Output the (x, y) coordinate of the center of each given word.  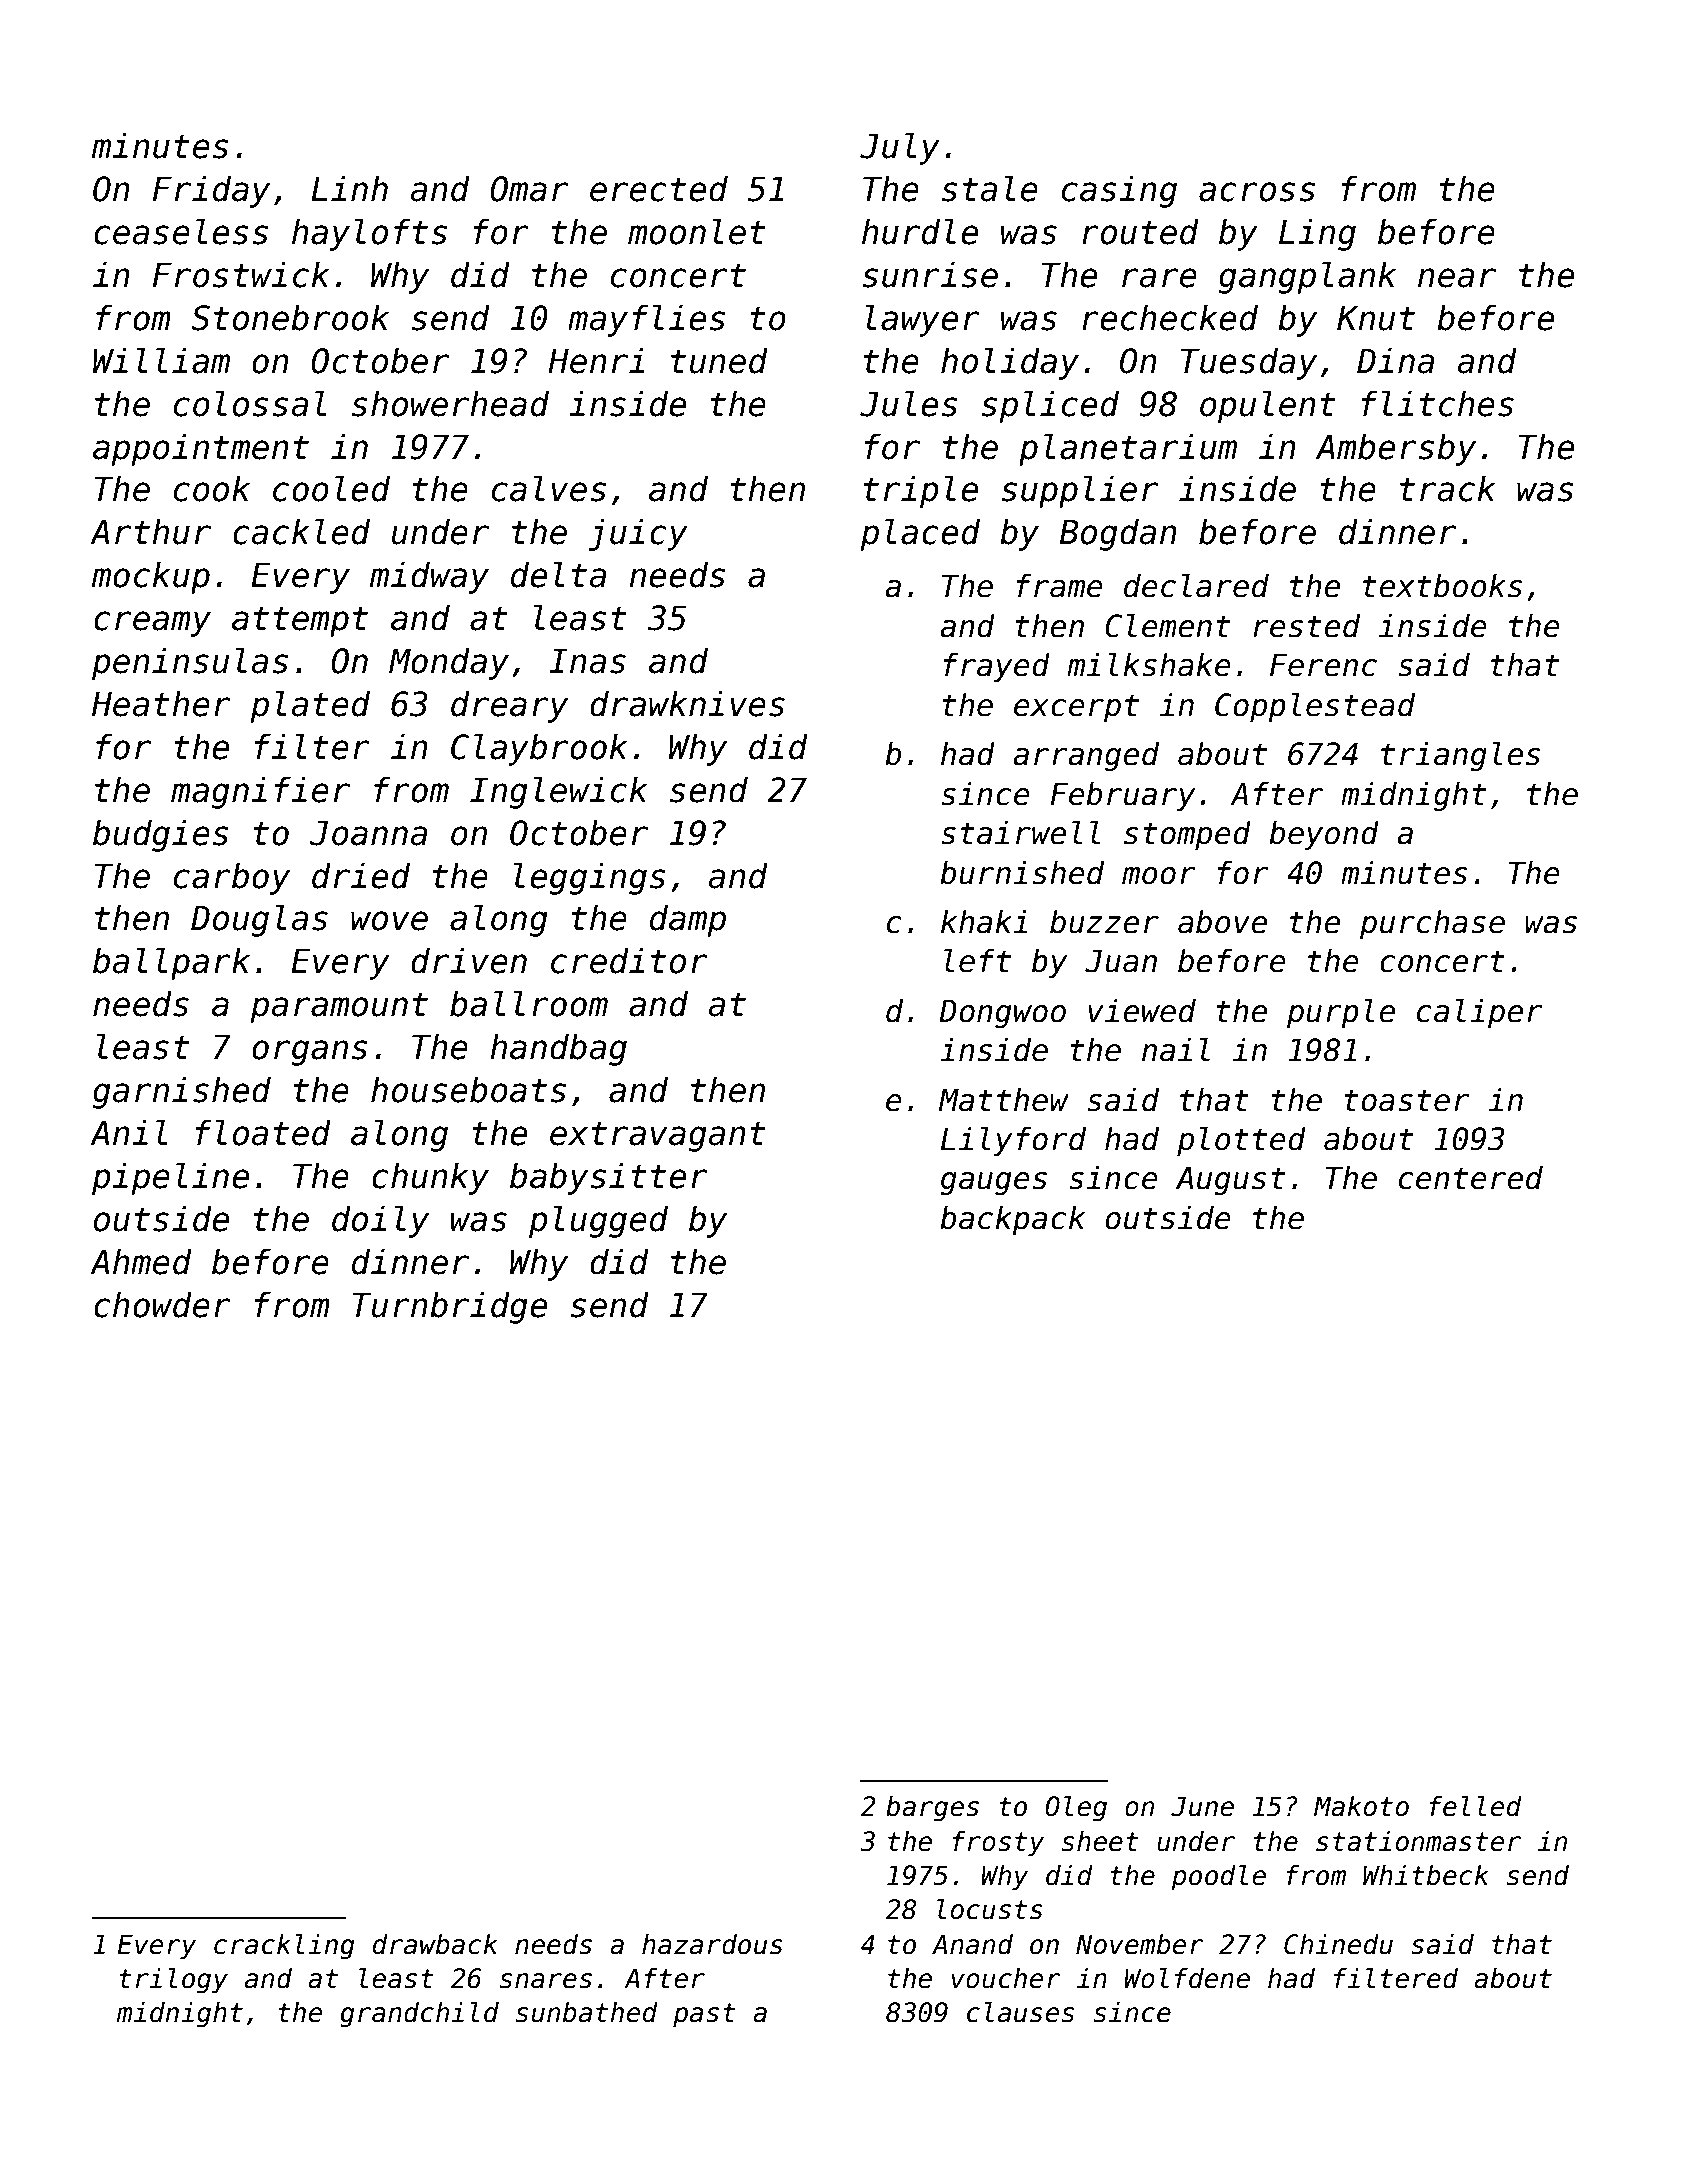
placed (920, 534)
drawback (435, 1944)
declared (1196, 585)
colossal (250, 403)
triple (921, 491)
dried (361, 875)
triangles (1461, 756)
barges (932, 1808)
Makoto (1361, 1806)
